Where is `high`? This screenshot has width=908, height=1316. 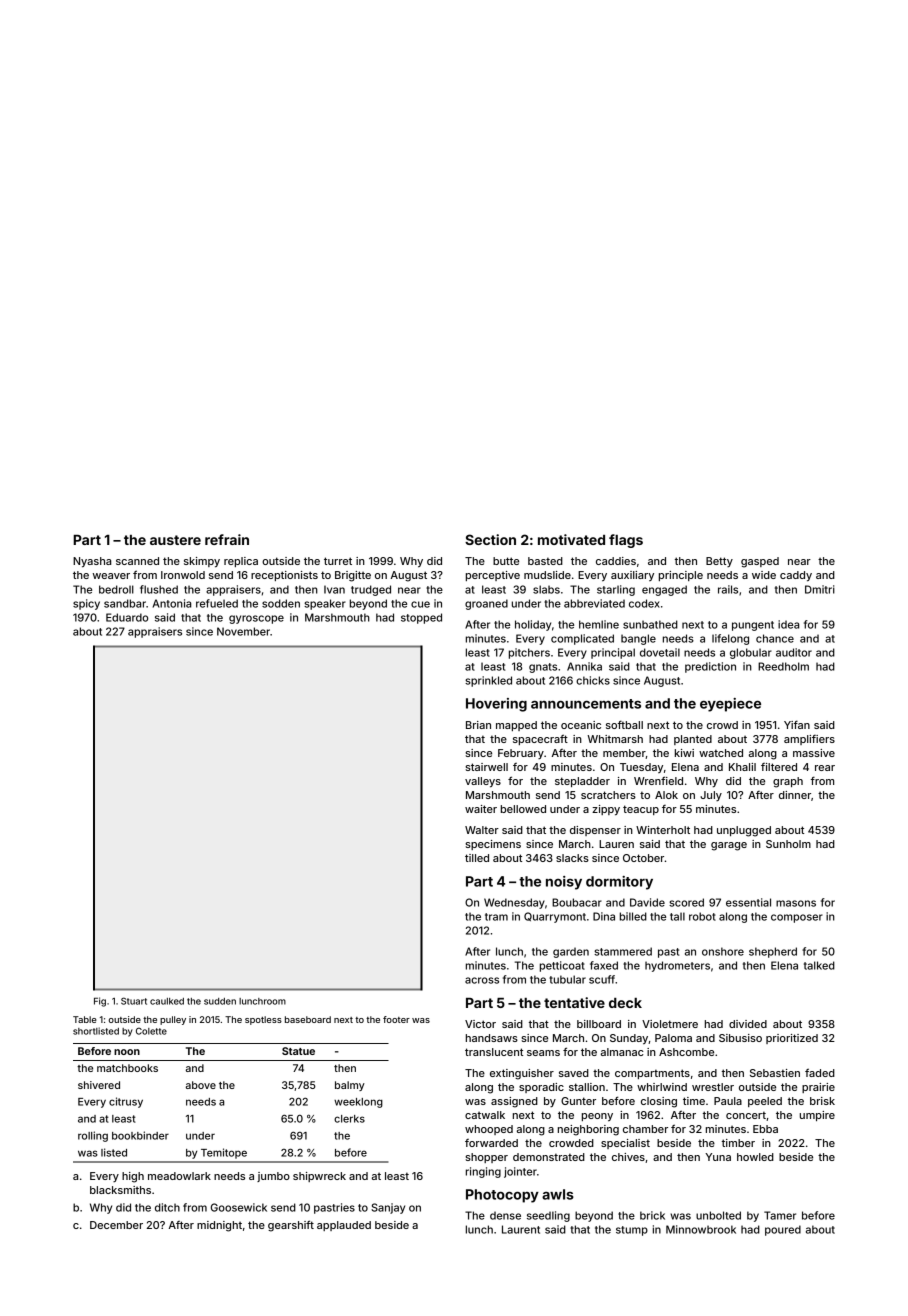 high is located at coordinates (133, 1177).
